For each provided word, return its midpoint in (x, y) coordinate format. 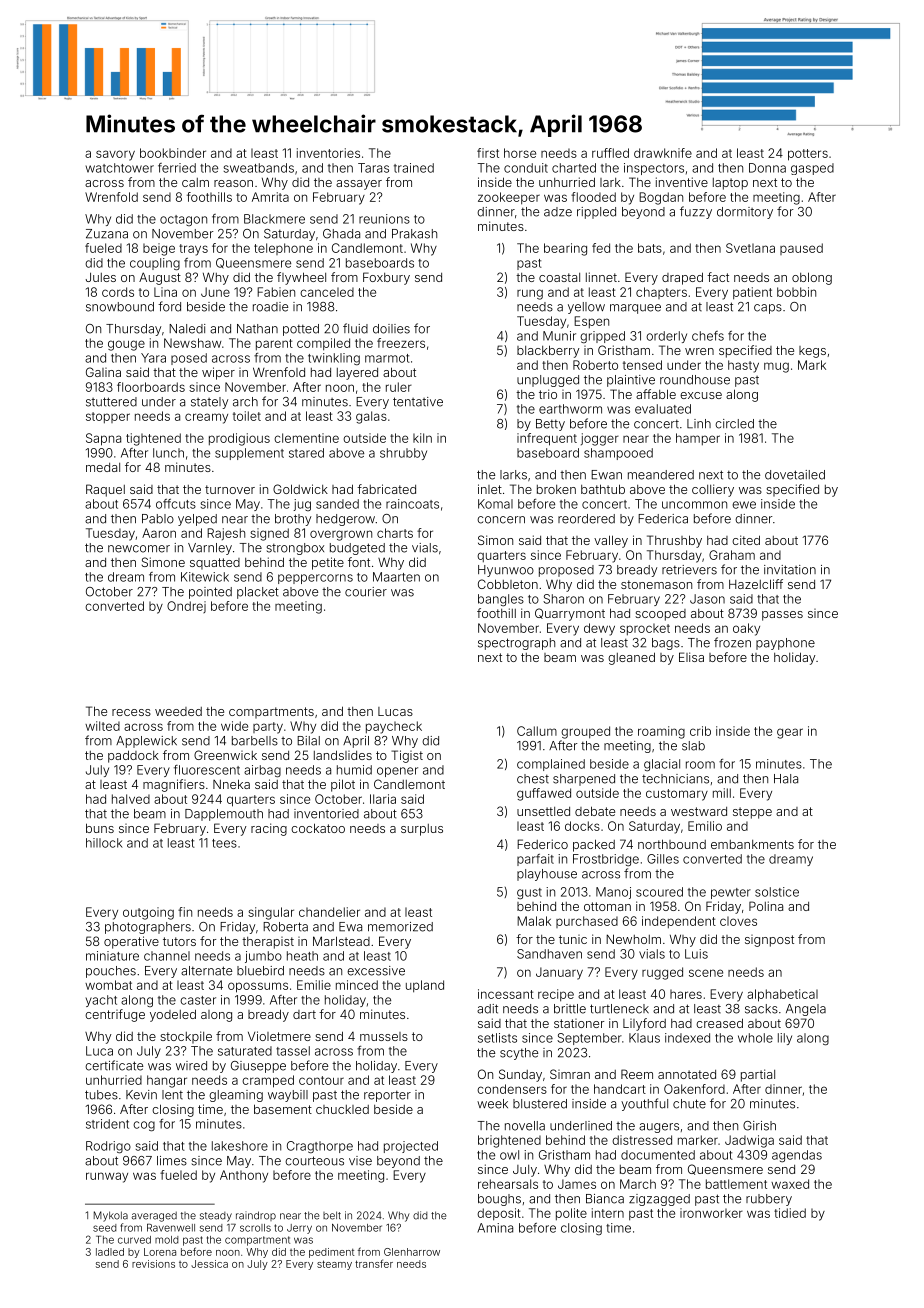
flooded (593, 197)
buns (100, 828)
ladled (110, 1252)
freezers (401, 343)
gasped (812, 169)
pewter (731, 893)
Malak (534, 921)
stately (209, 403)
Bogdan (661, 198)
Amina (495, 1228)
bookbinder (173, 153)
